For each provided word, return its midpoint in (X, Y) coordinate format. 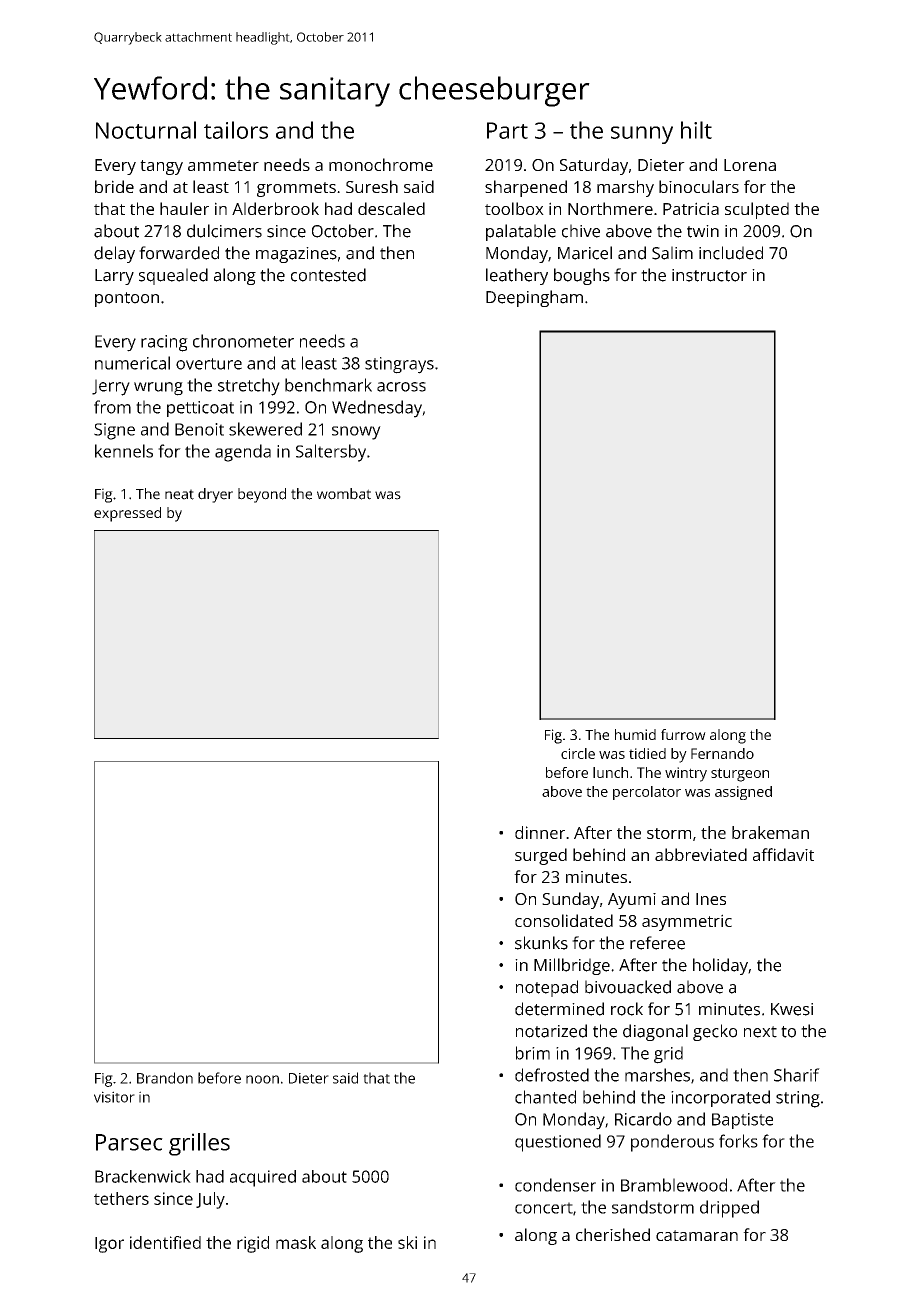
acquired (263, 1178)
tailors (236, 130)
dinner (540, 832)
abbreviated (701, 854)
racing (164, 343)
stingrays (399, 365)
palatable (521, 232)
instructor (709, 275)
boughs (582, 276)
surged (541, 856)
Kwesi (792, 1009)
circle (578, 753)
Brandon (165, 1078)
